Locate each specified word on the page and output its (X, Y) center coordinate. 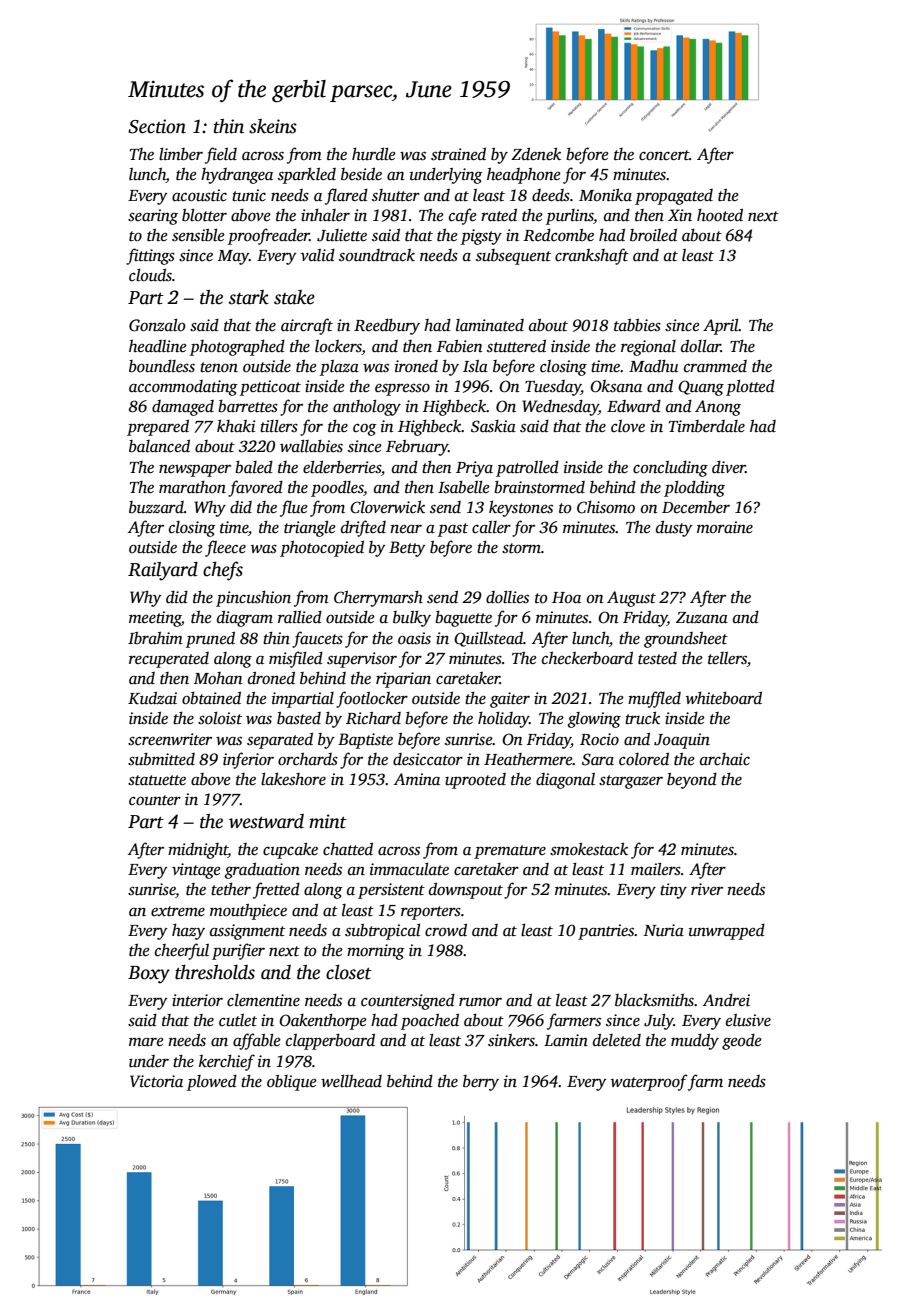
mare (146, 1042)
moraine (725, 527)
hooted (720, 215)
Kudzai (152, 698)
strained (458, 154)
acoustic (199, 195)
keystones (521, 509)
